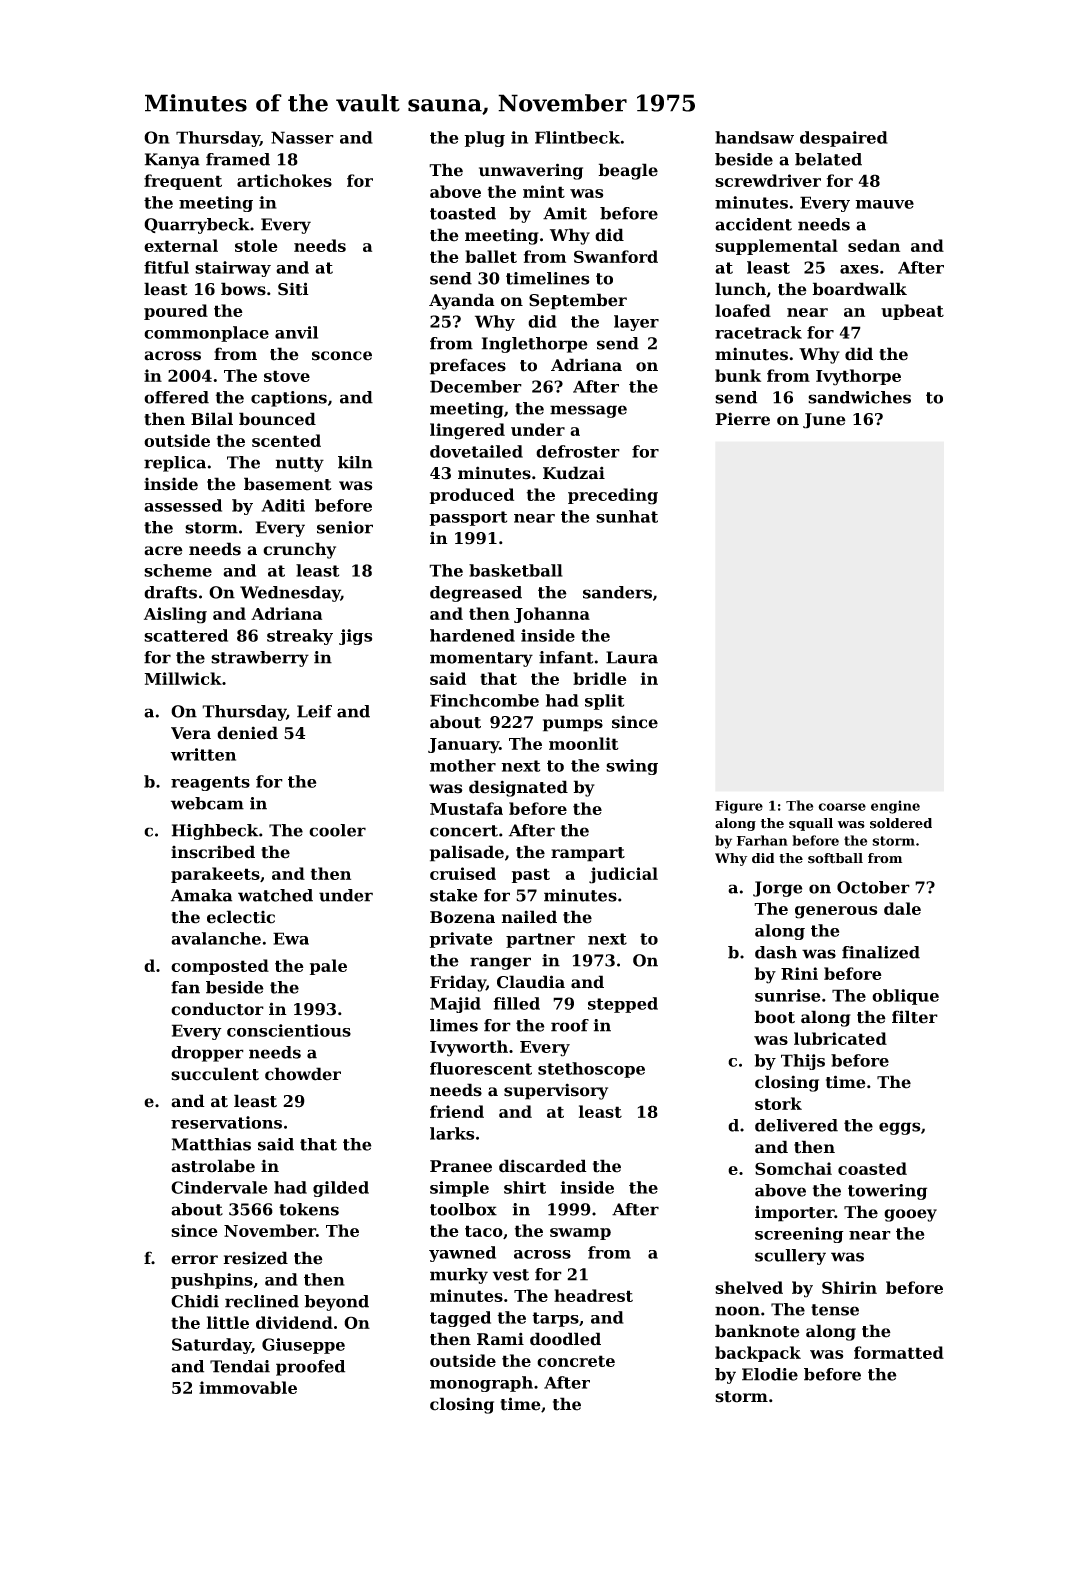 The width and height of the screenshot is (1088, 1576). I want to click on concrete, so click(576, 1361).
